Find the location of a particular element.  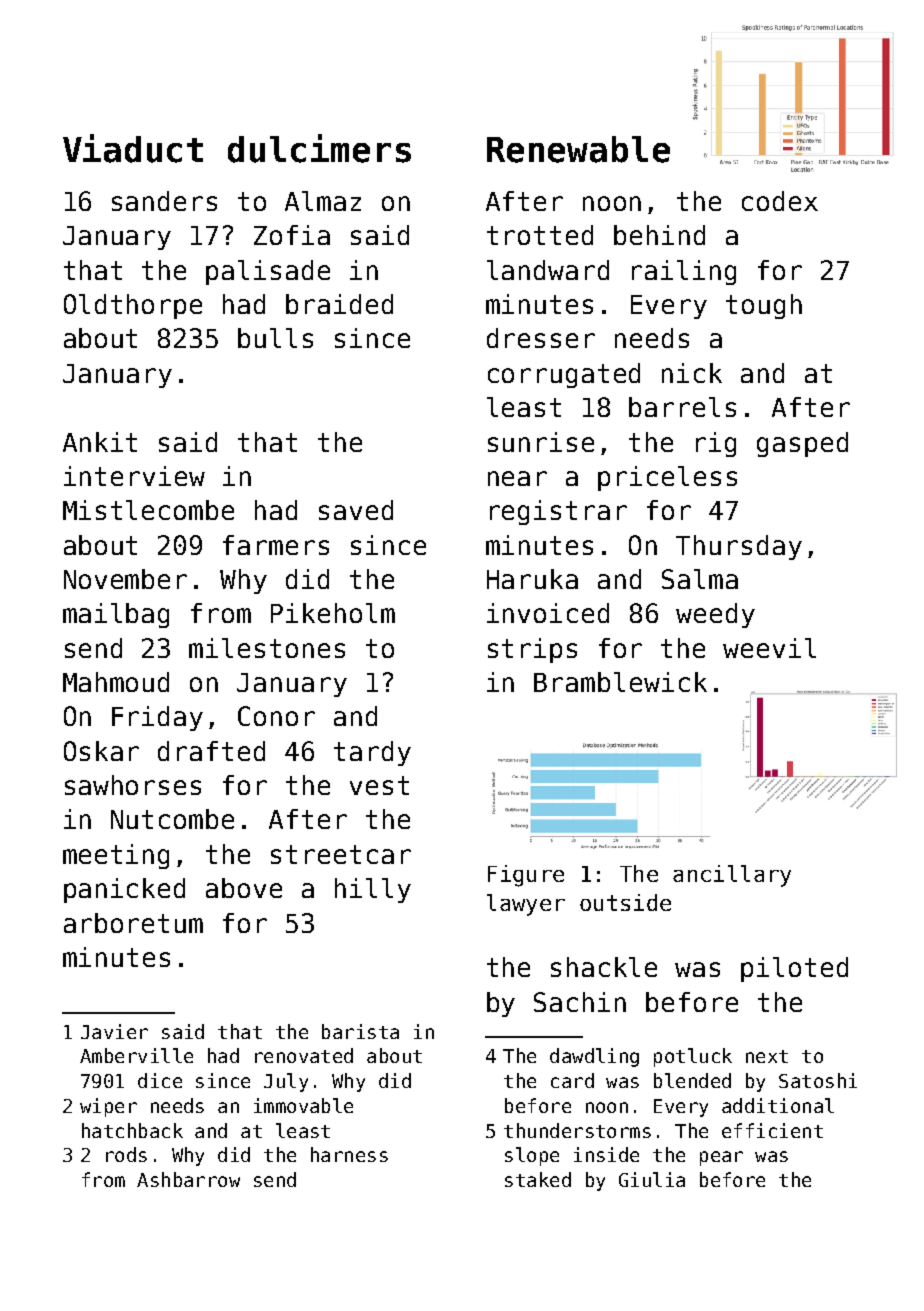

dawdling is located at coordinates (594, 1057).
